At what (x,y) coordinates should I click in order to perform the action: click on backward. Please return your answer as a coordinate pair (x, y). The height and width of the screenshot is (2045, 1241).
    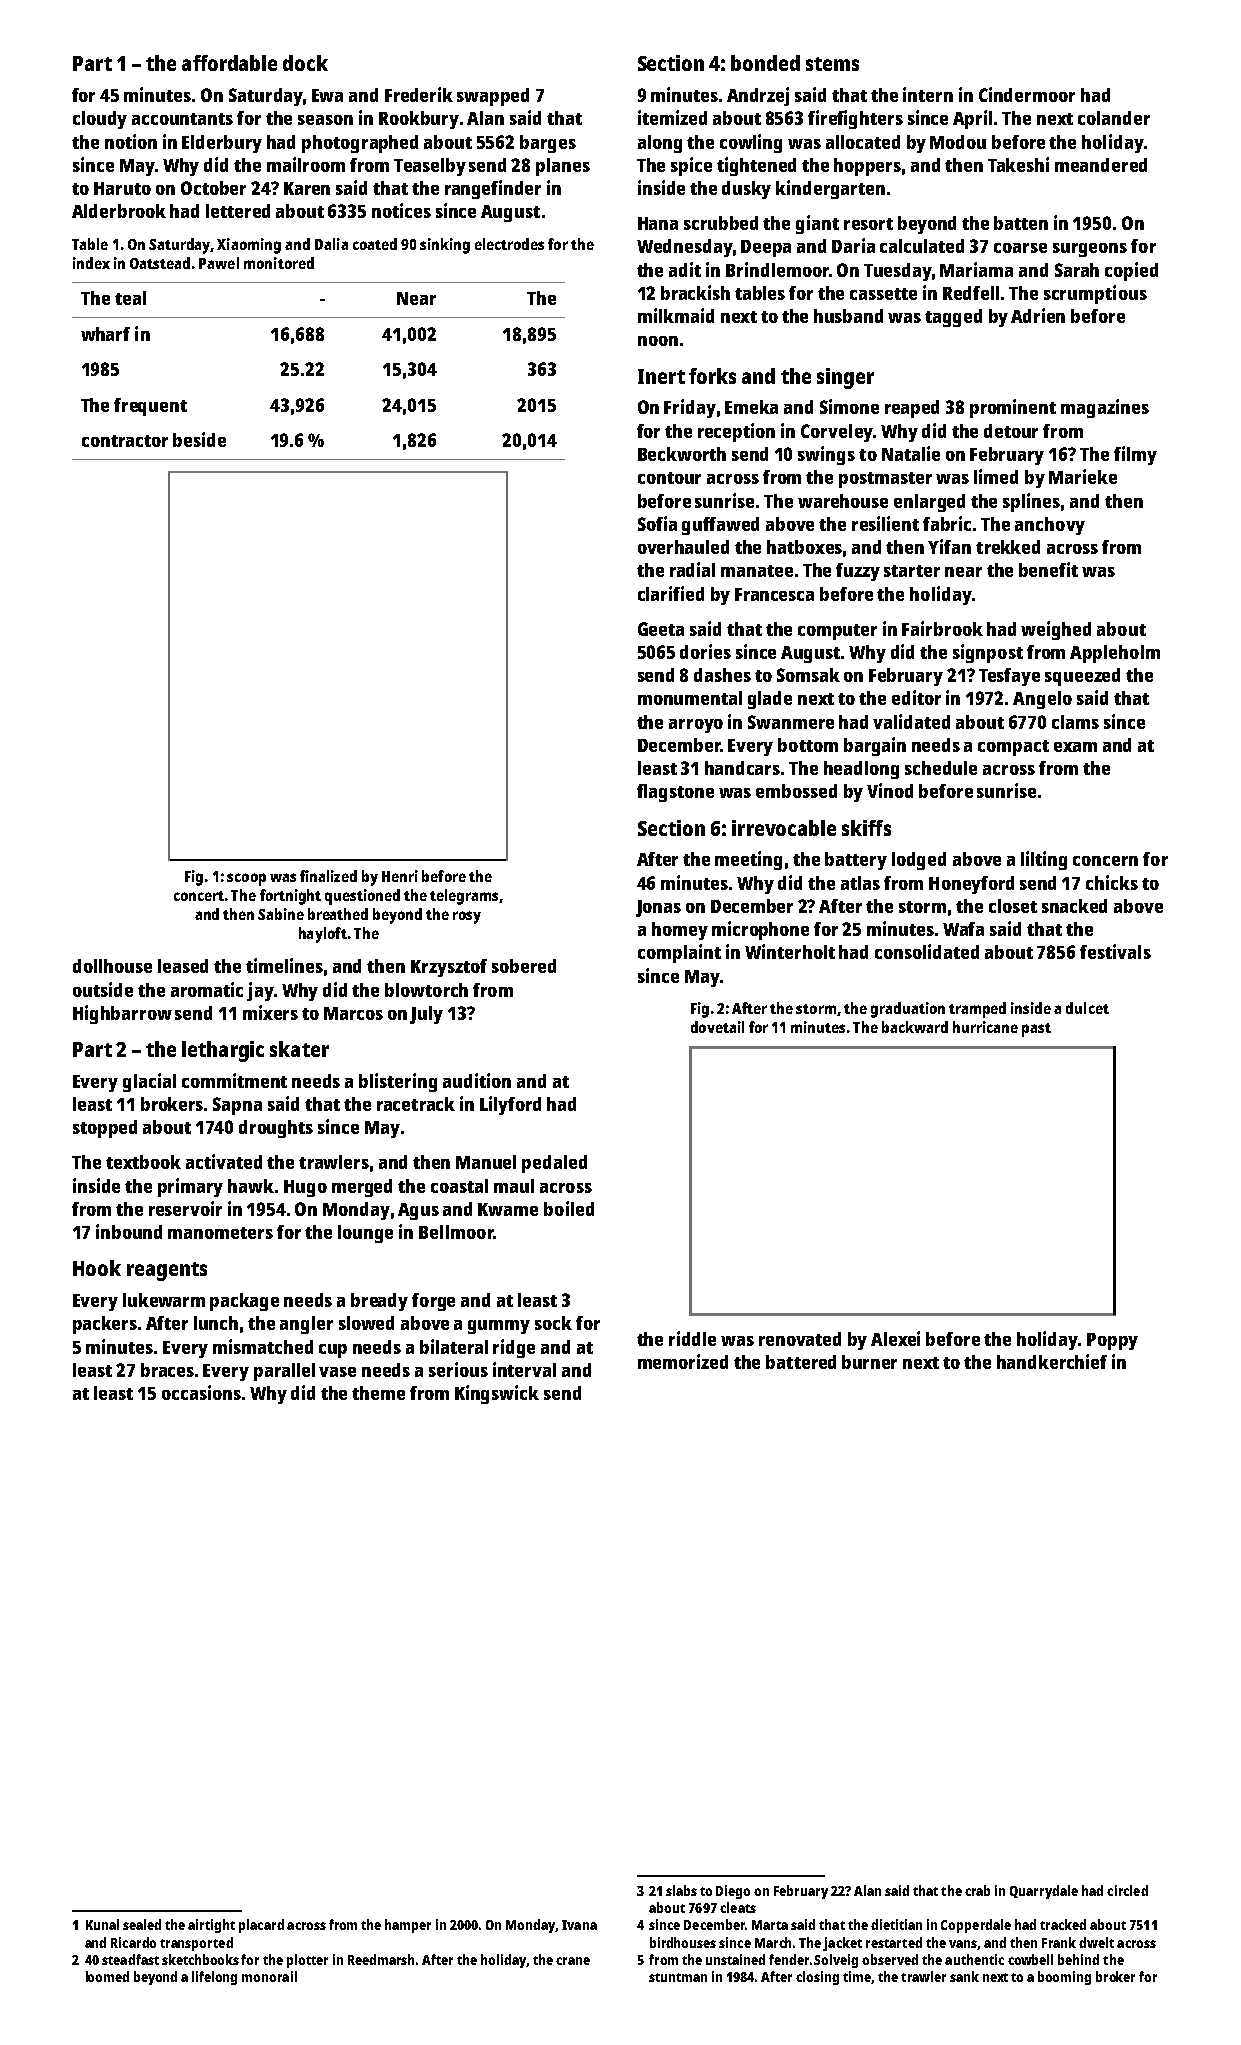
    Looking at the image, I should click on (915, 1027).
